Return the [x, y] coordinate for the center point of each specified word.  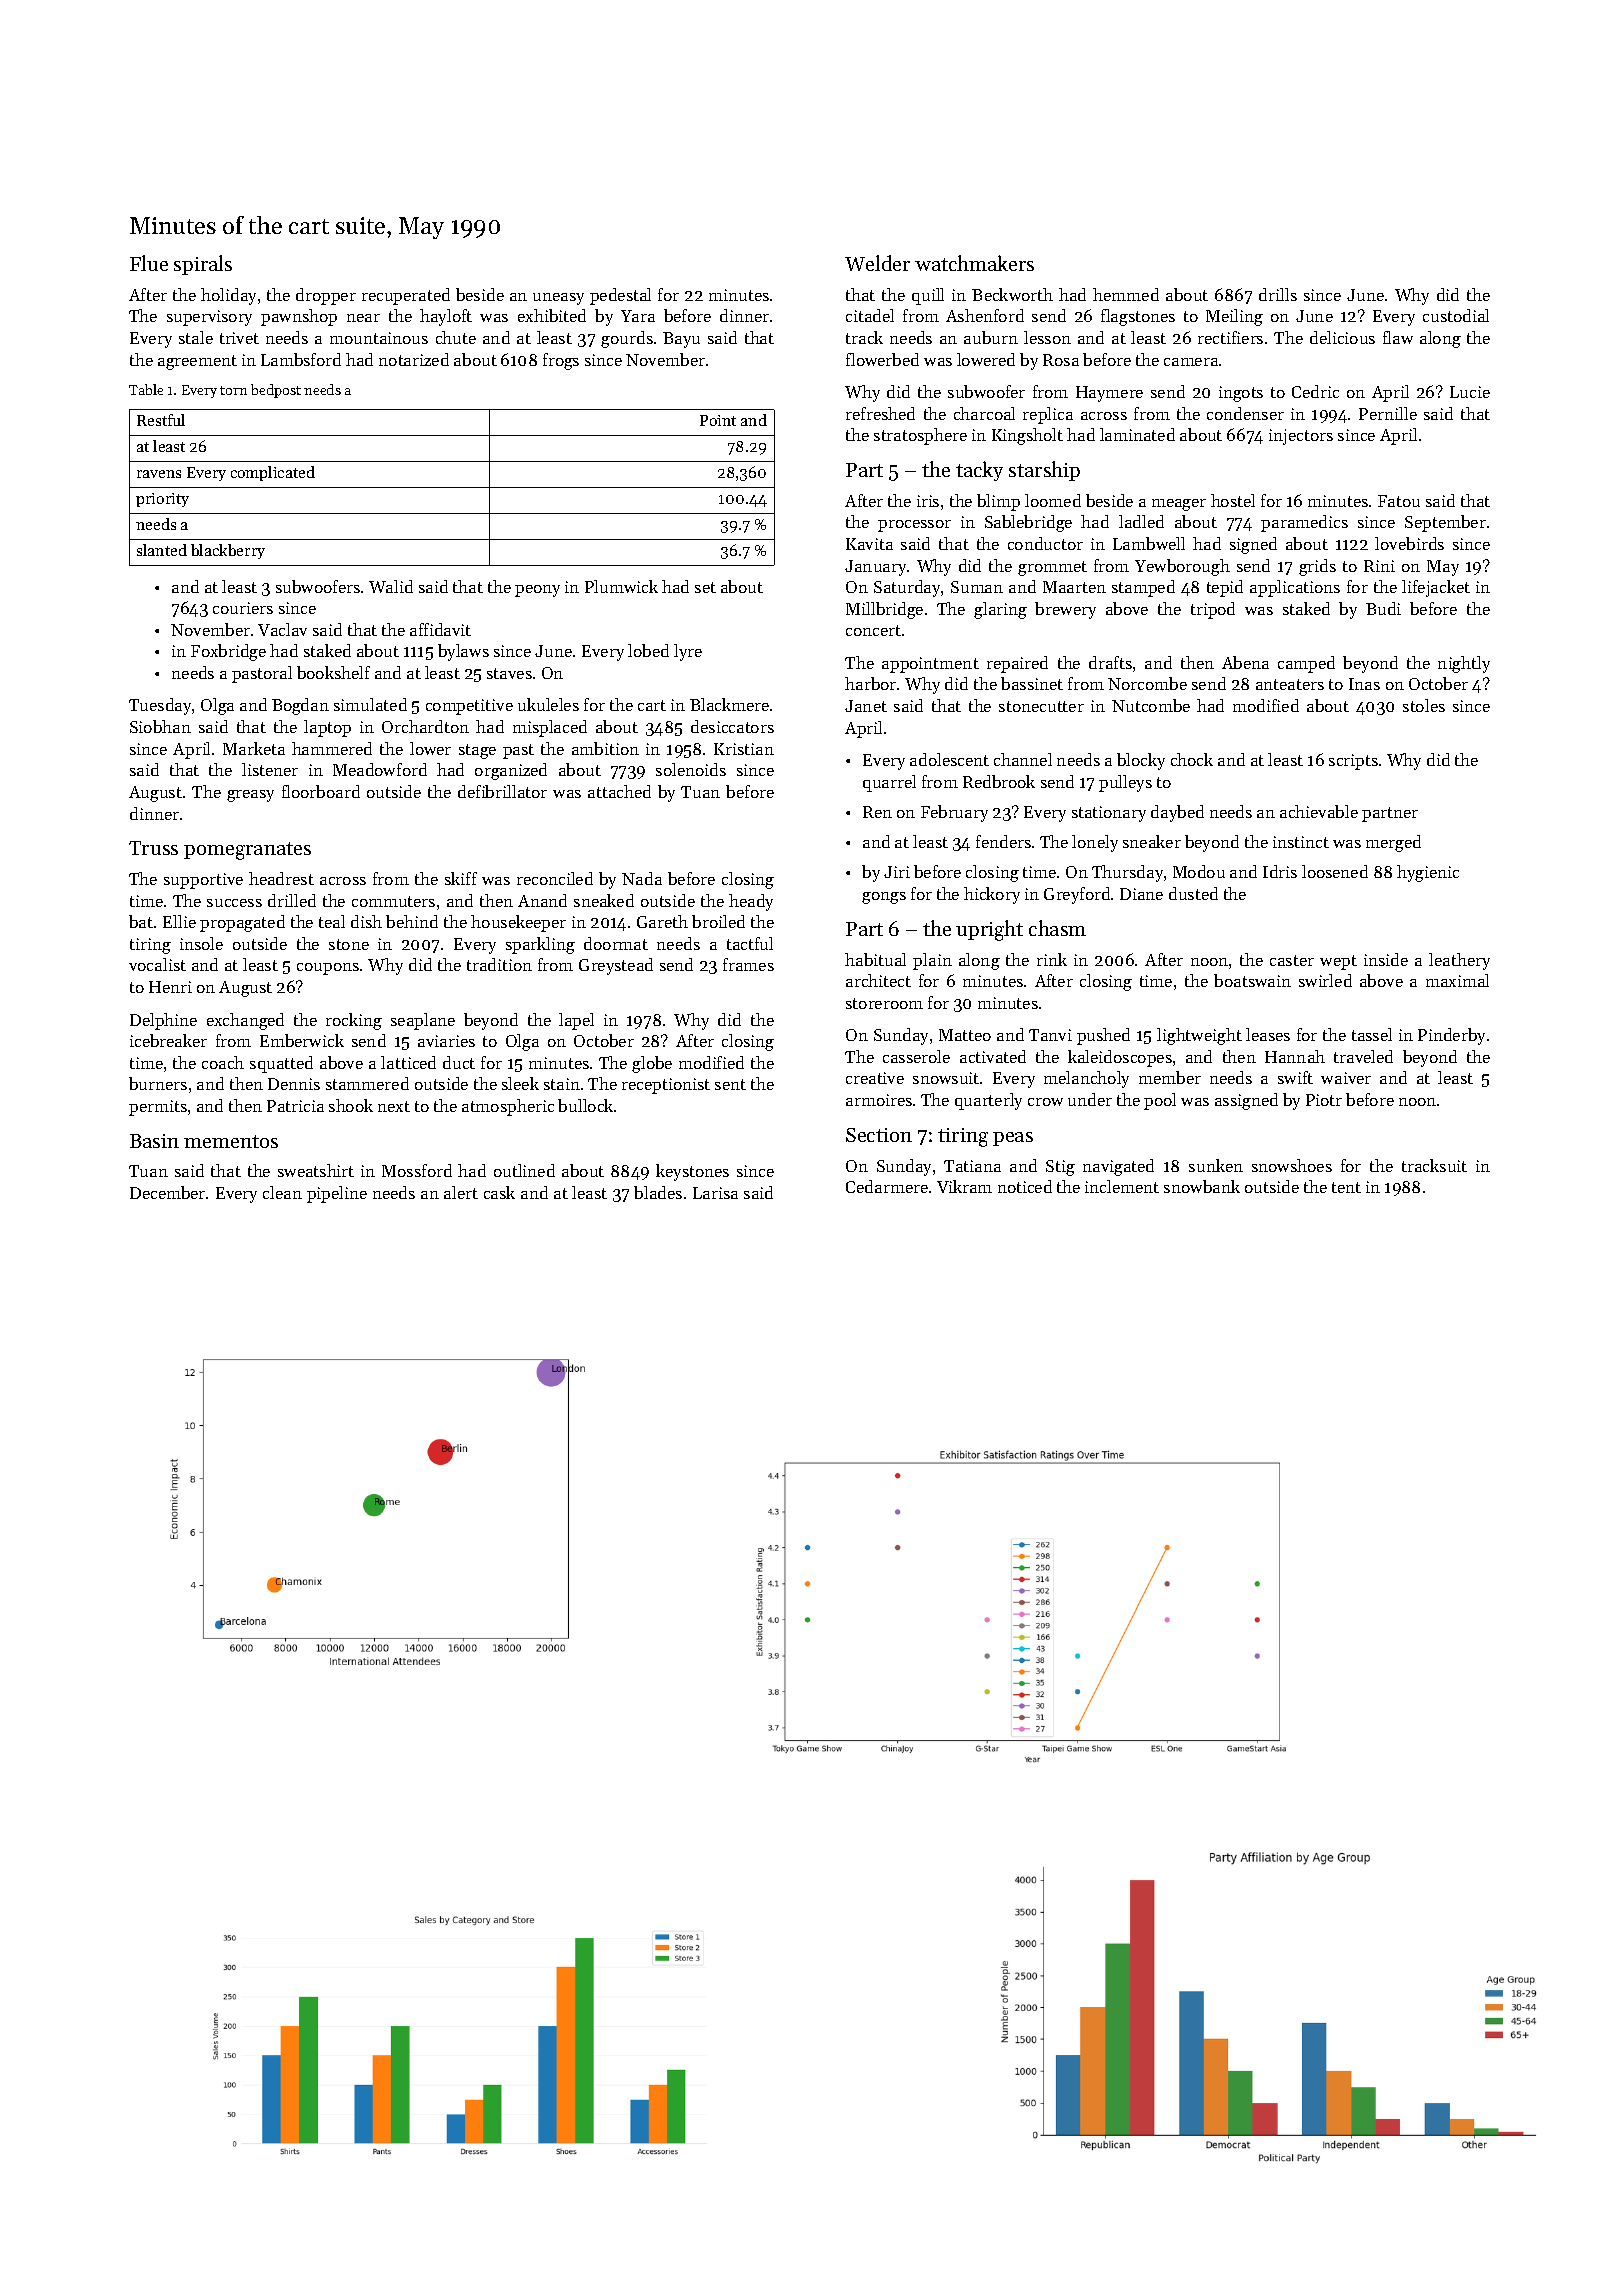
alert [461, 1192]
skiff [461, 878]
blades [658, 1192]
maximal [1457, 980]
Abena [1245, 662]
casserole [916, 1056]
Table [146, 389]
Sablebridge [1028, 523]
